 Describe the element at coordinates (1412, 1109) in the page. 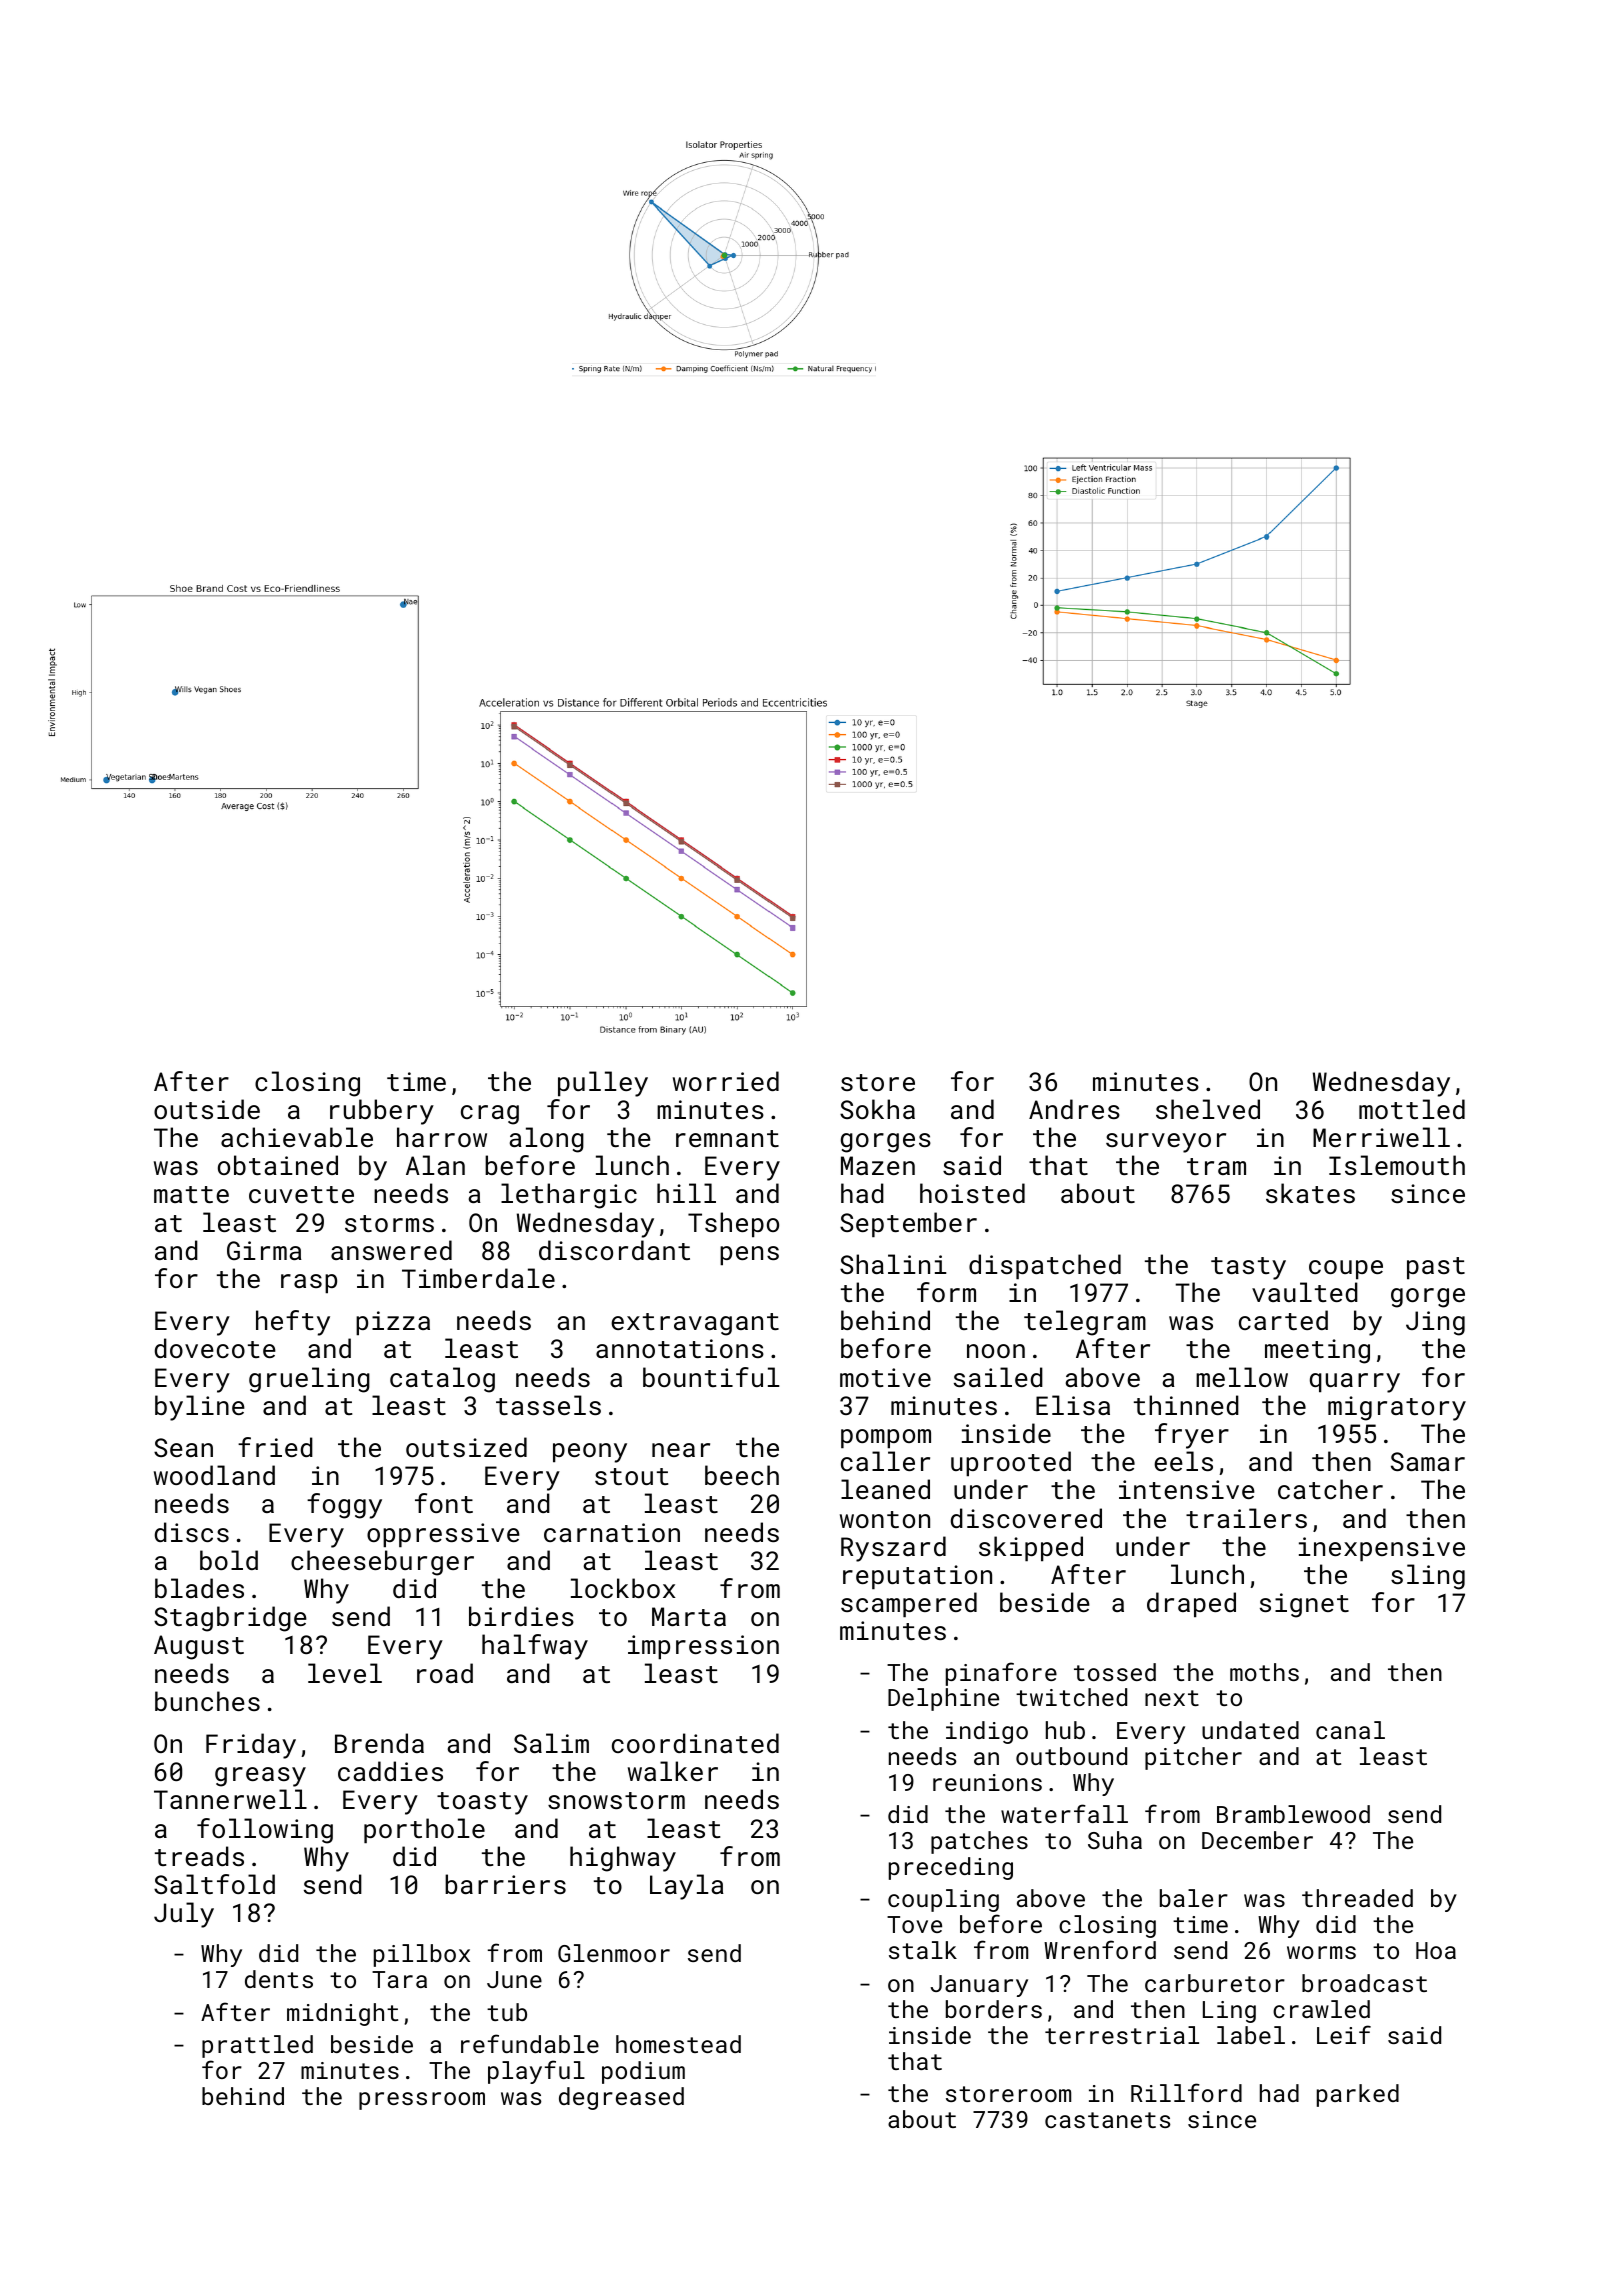

I see `mottled` at that location.
